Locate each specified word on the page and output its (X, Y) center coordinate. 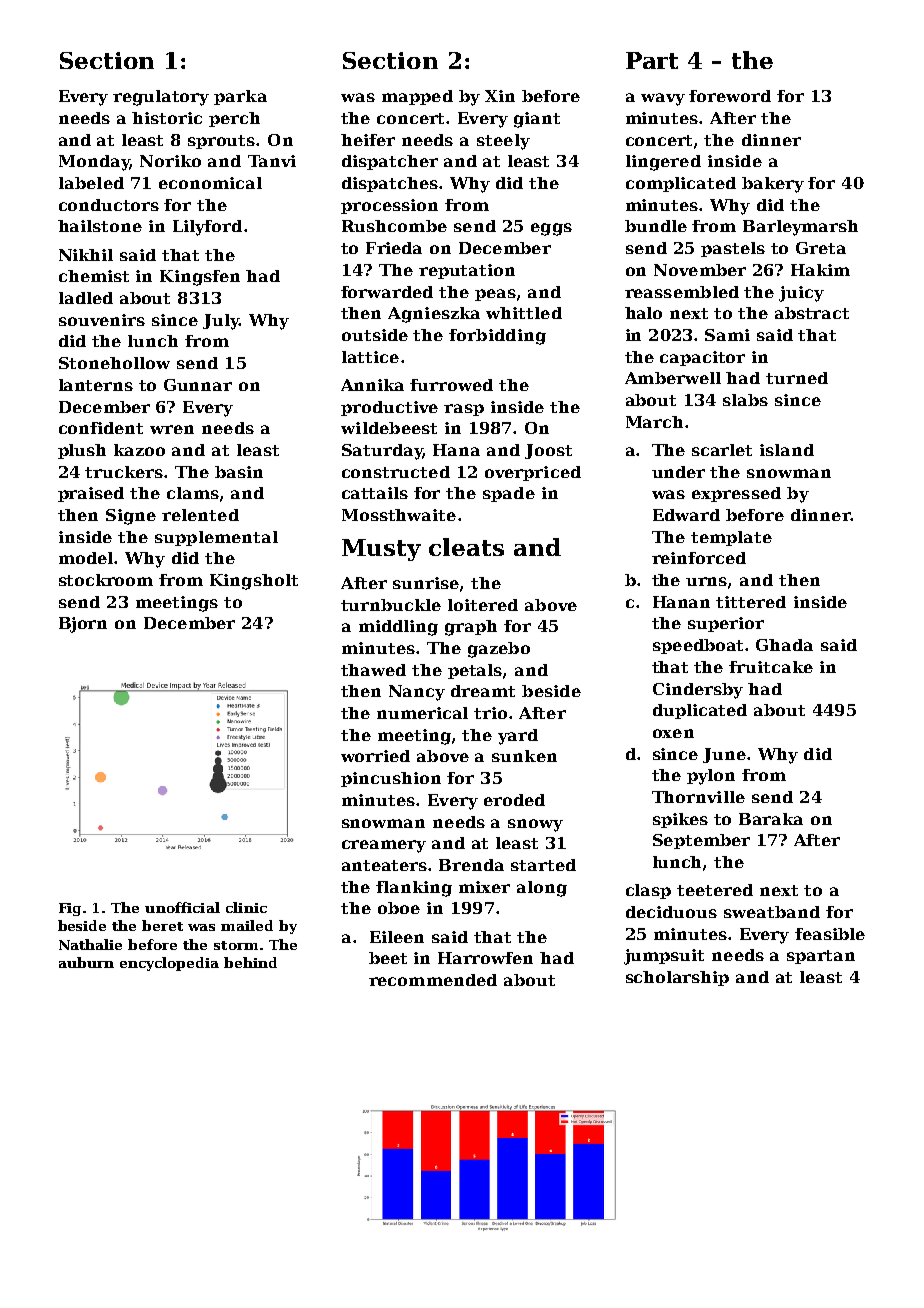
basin (239, 472)
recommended (433, 980)
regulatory (161, 98)
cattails (375, 493)
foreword (730, 96)
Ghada (784, 645)
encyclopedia (169, 964)
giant (537, 120)
